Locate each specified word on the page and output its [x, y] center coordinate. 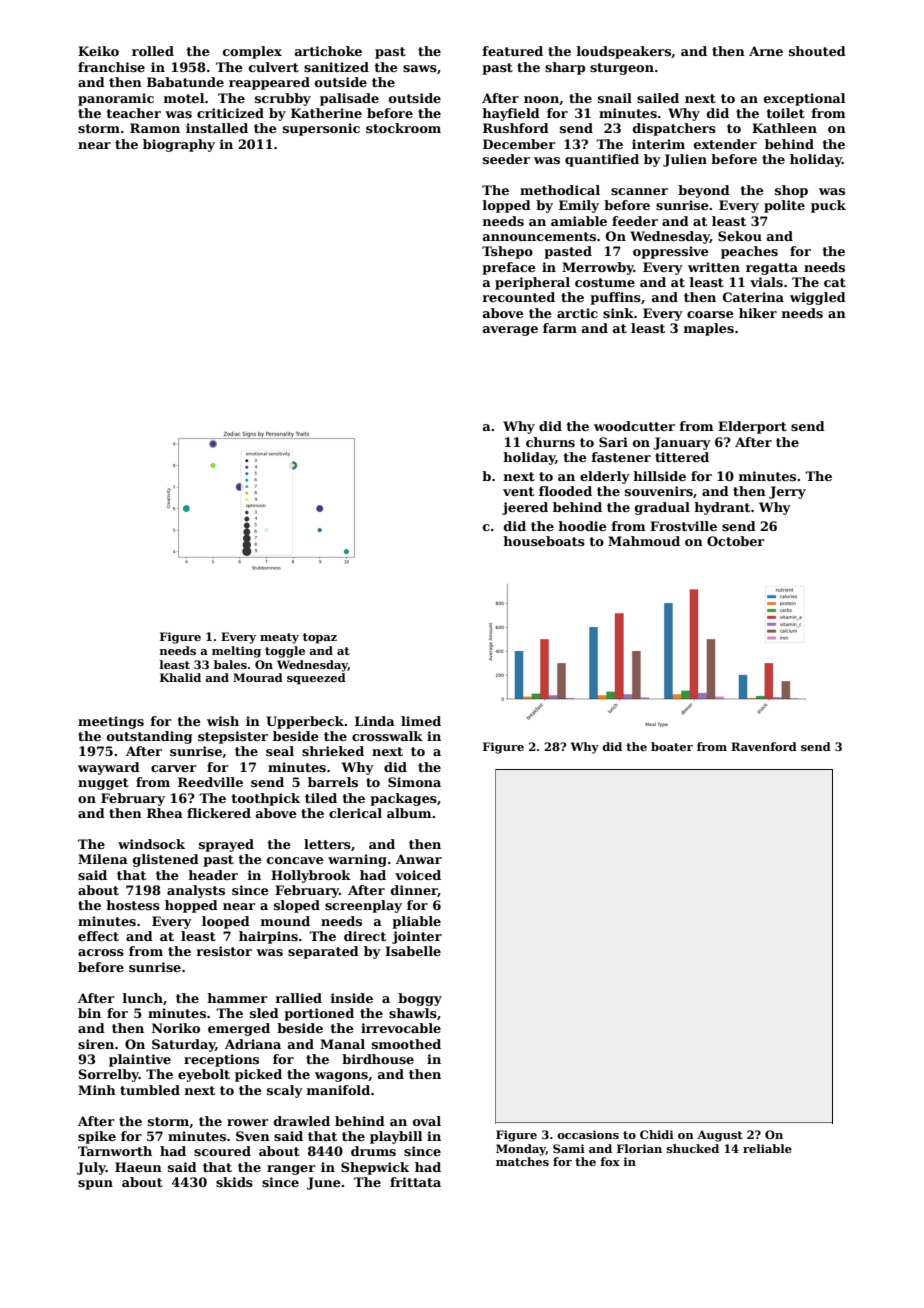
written [714, 267]
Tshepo [507, 252]
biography [179, 145]
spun [95, 1185]
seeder [506, 159]
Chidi [657, 1134]
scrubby [283, 99]
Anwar [419, 859]
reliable [767, 1148]
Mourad [258, 677]
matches [522, 1161]
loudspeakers [624, 52]
